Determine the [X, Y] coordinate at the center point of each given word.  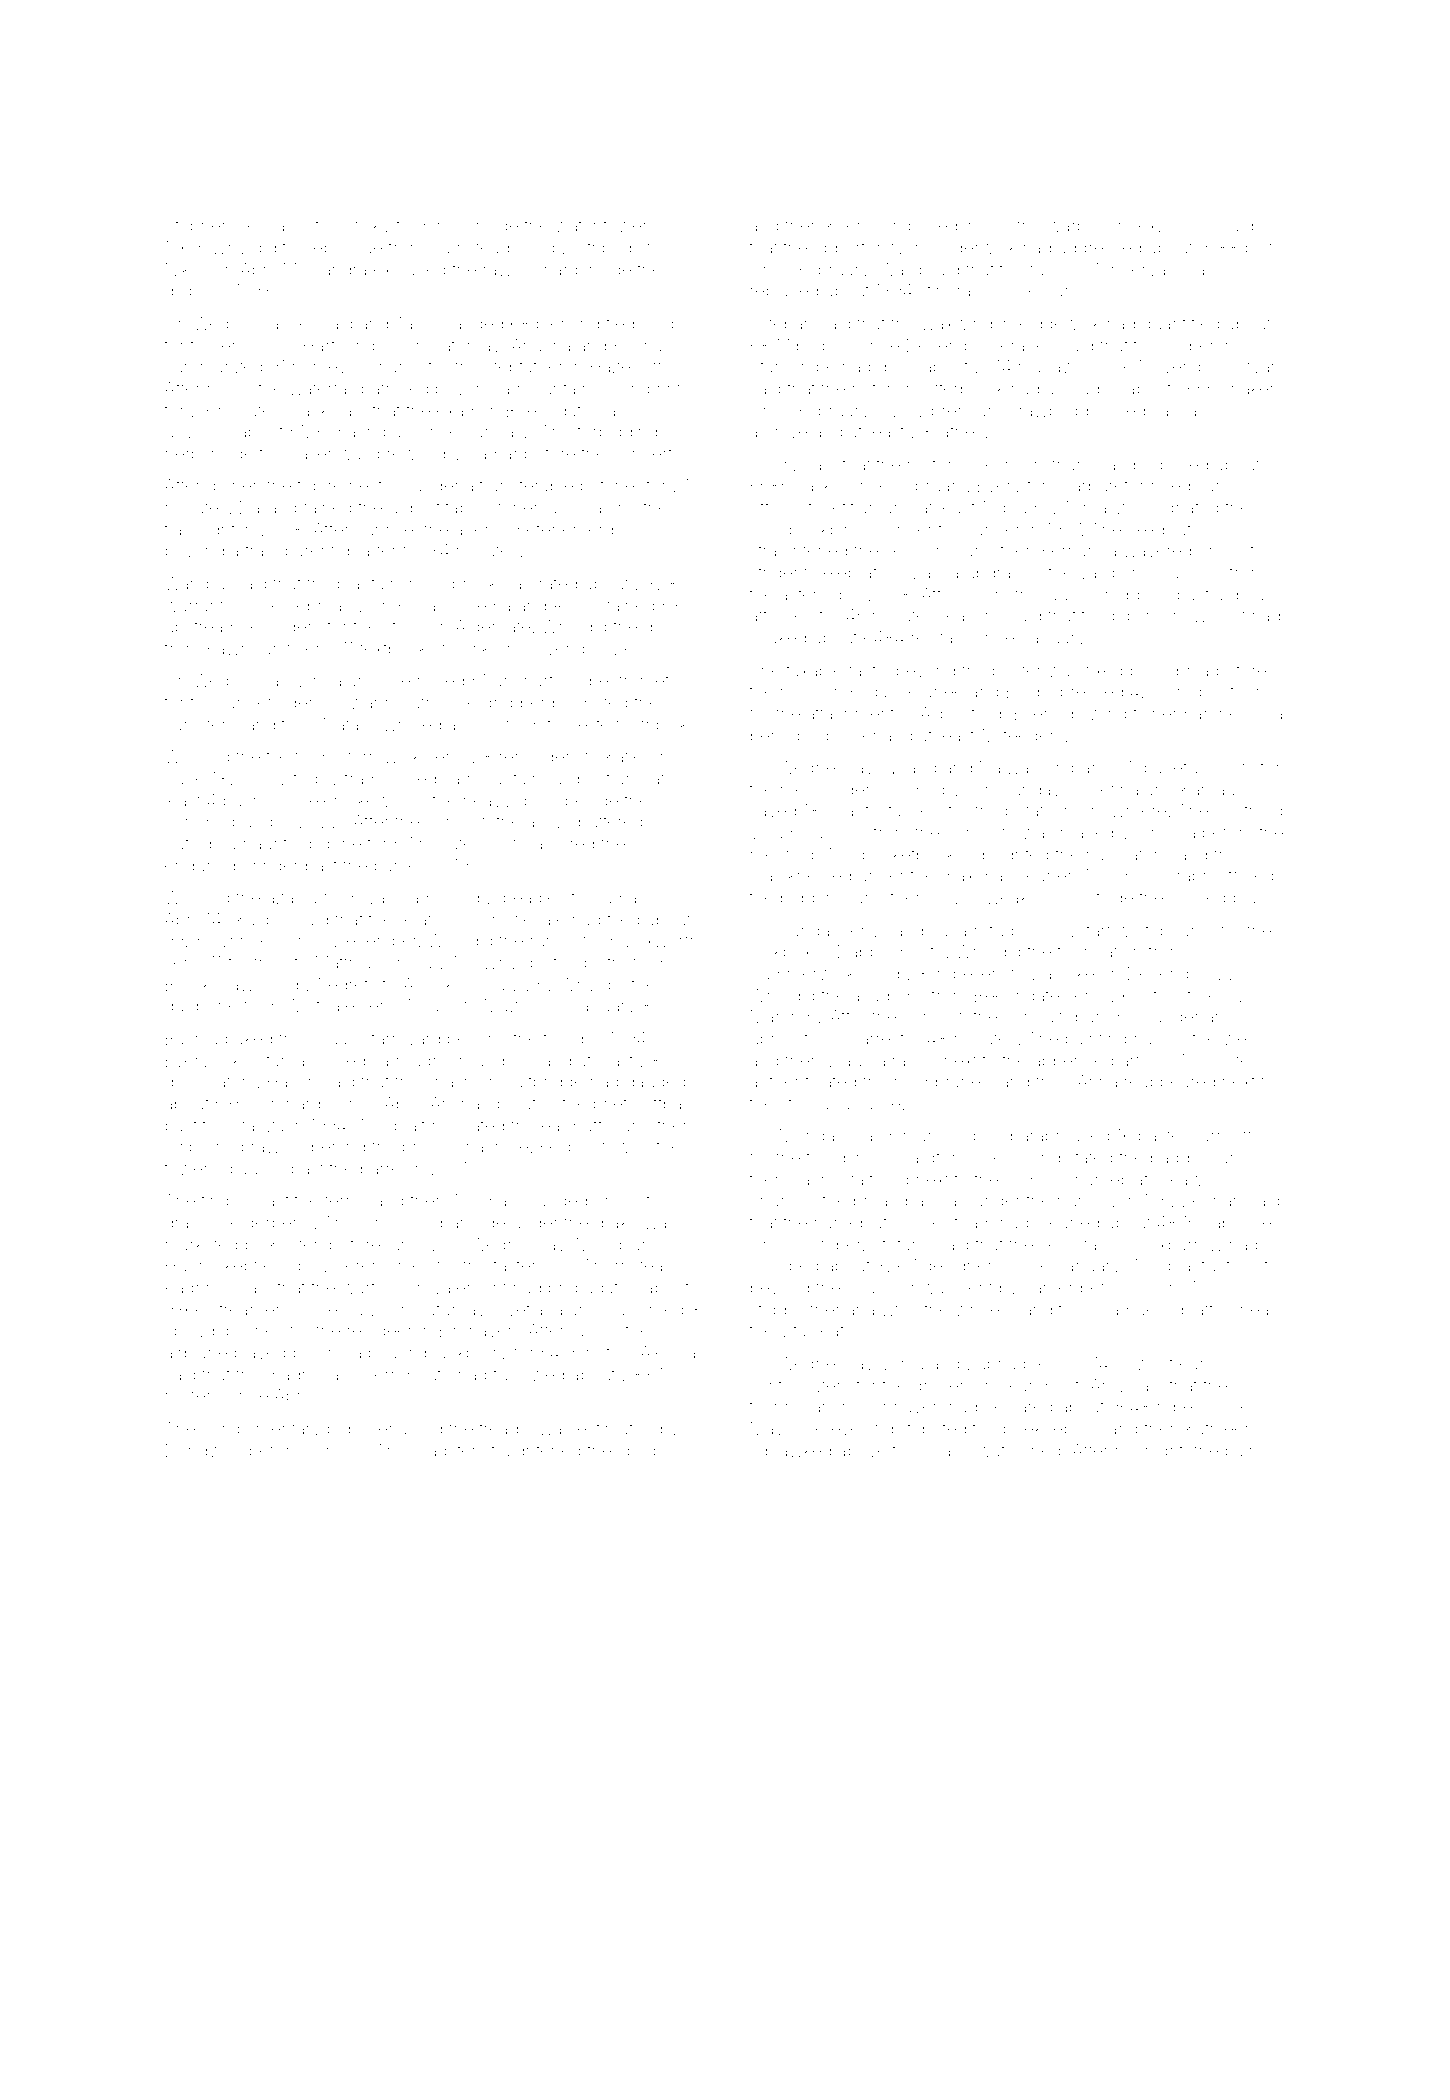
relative [427, 919]
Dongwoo [204, 1452]
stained [626, 605]
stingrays [954, 292]
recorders [283, 626]
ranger [995, 533]
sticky [368, 227]
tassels [915, 810]
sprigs [641, 1452]
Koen [846, 225]
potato [1030, 813]
